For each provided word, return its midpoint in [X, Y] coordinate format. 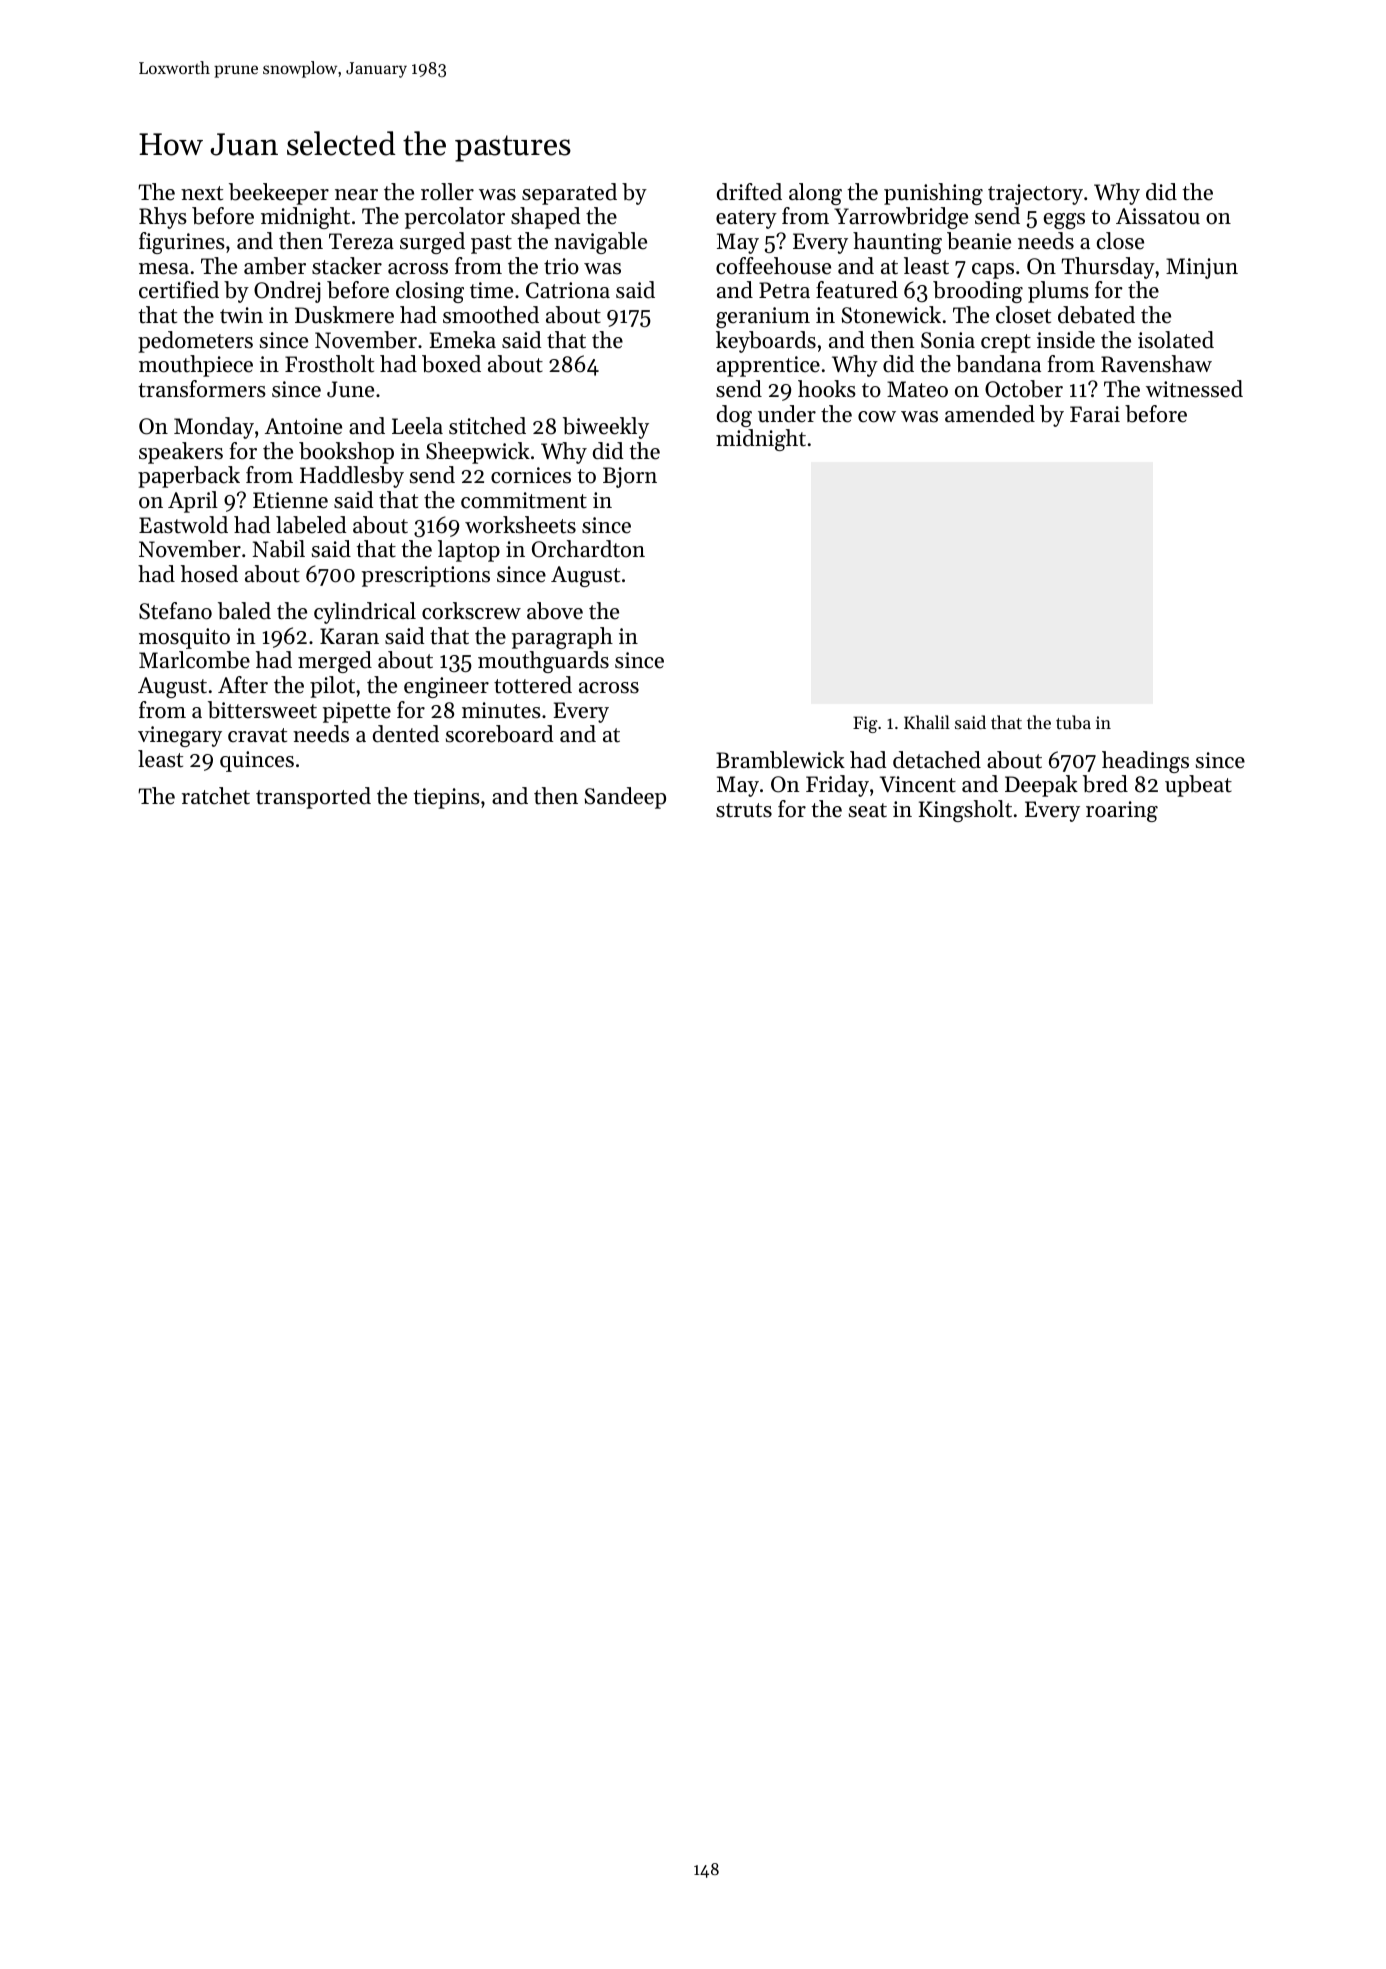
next [202, 193]
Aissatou [1158, 216]
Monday [214, 428]
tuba [1073, 722]
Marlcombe [194, 660]
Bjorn [630, 477]
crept [1006, 343]
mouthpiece [196, 366]
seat [868, 810]
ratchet [216, 796]
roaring [1122, 811]
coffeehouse [773, 266]
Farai [1095, 414]
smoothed [491, 315]
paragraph [562, 638]
